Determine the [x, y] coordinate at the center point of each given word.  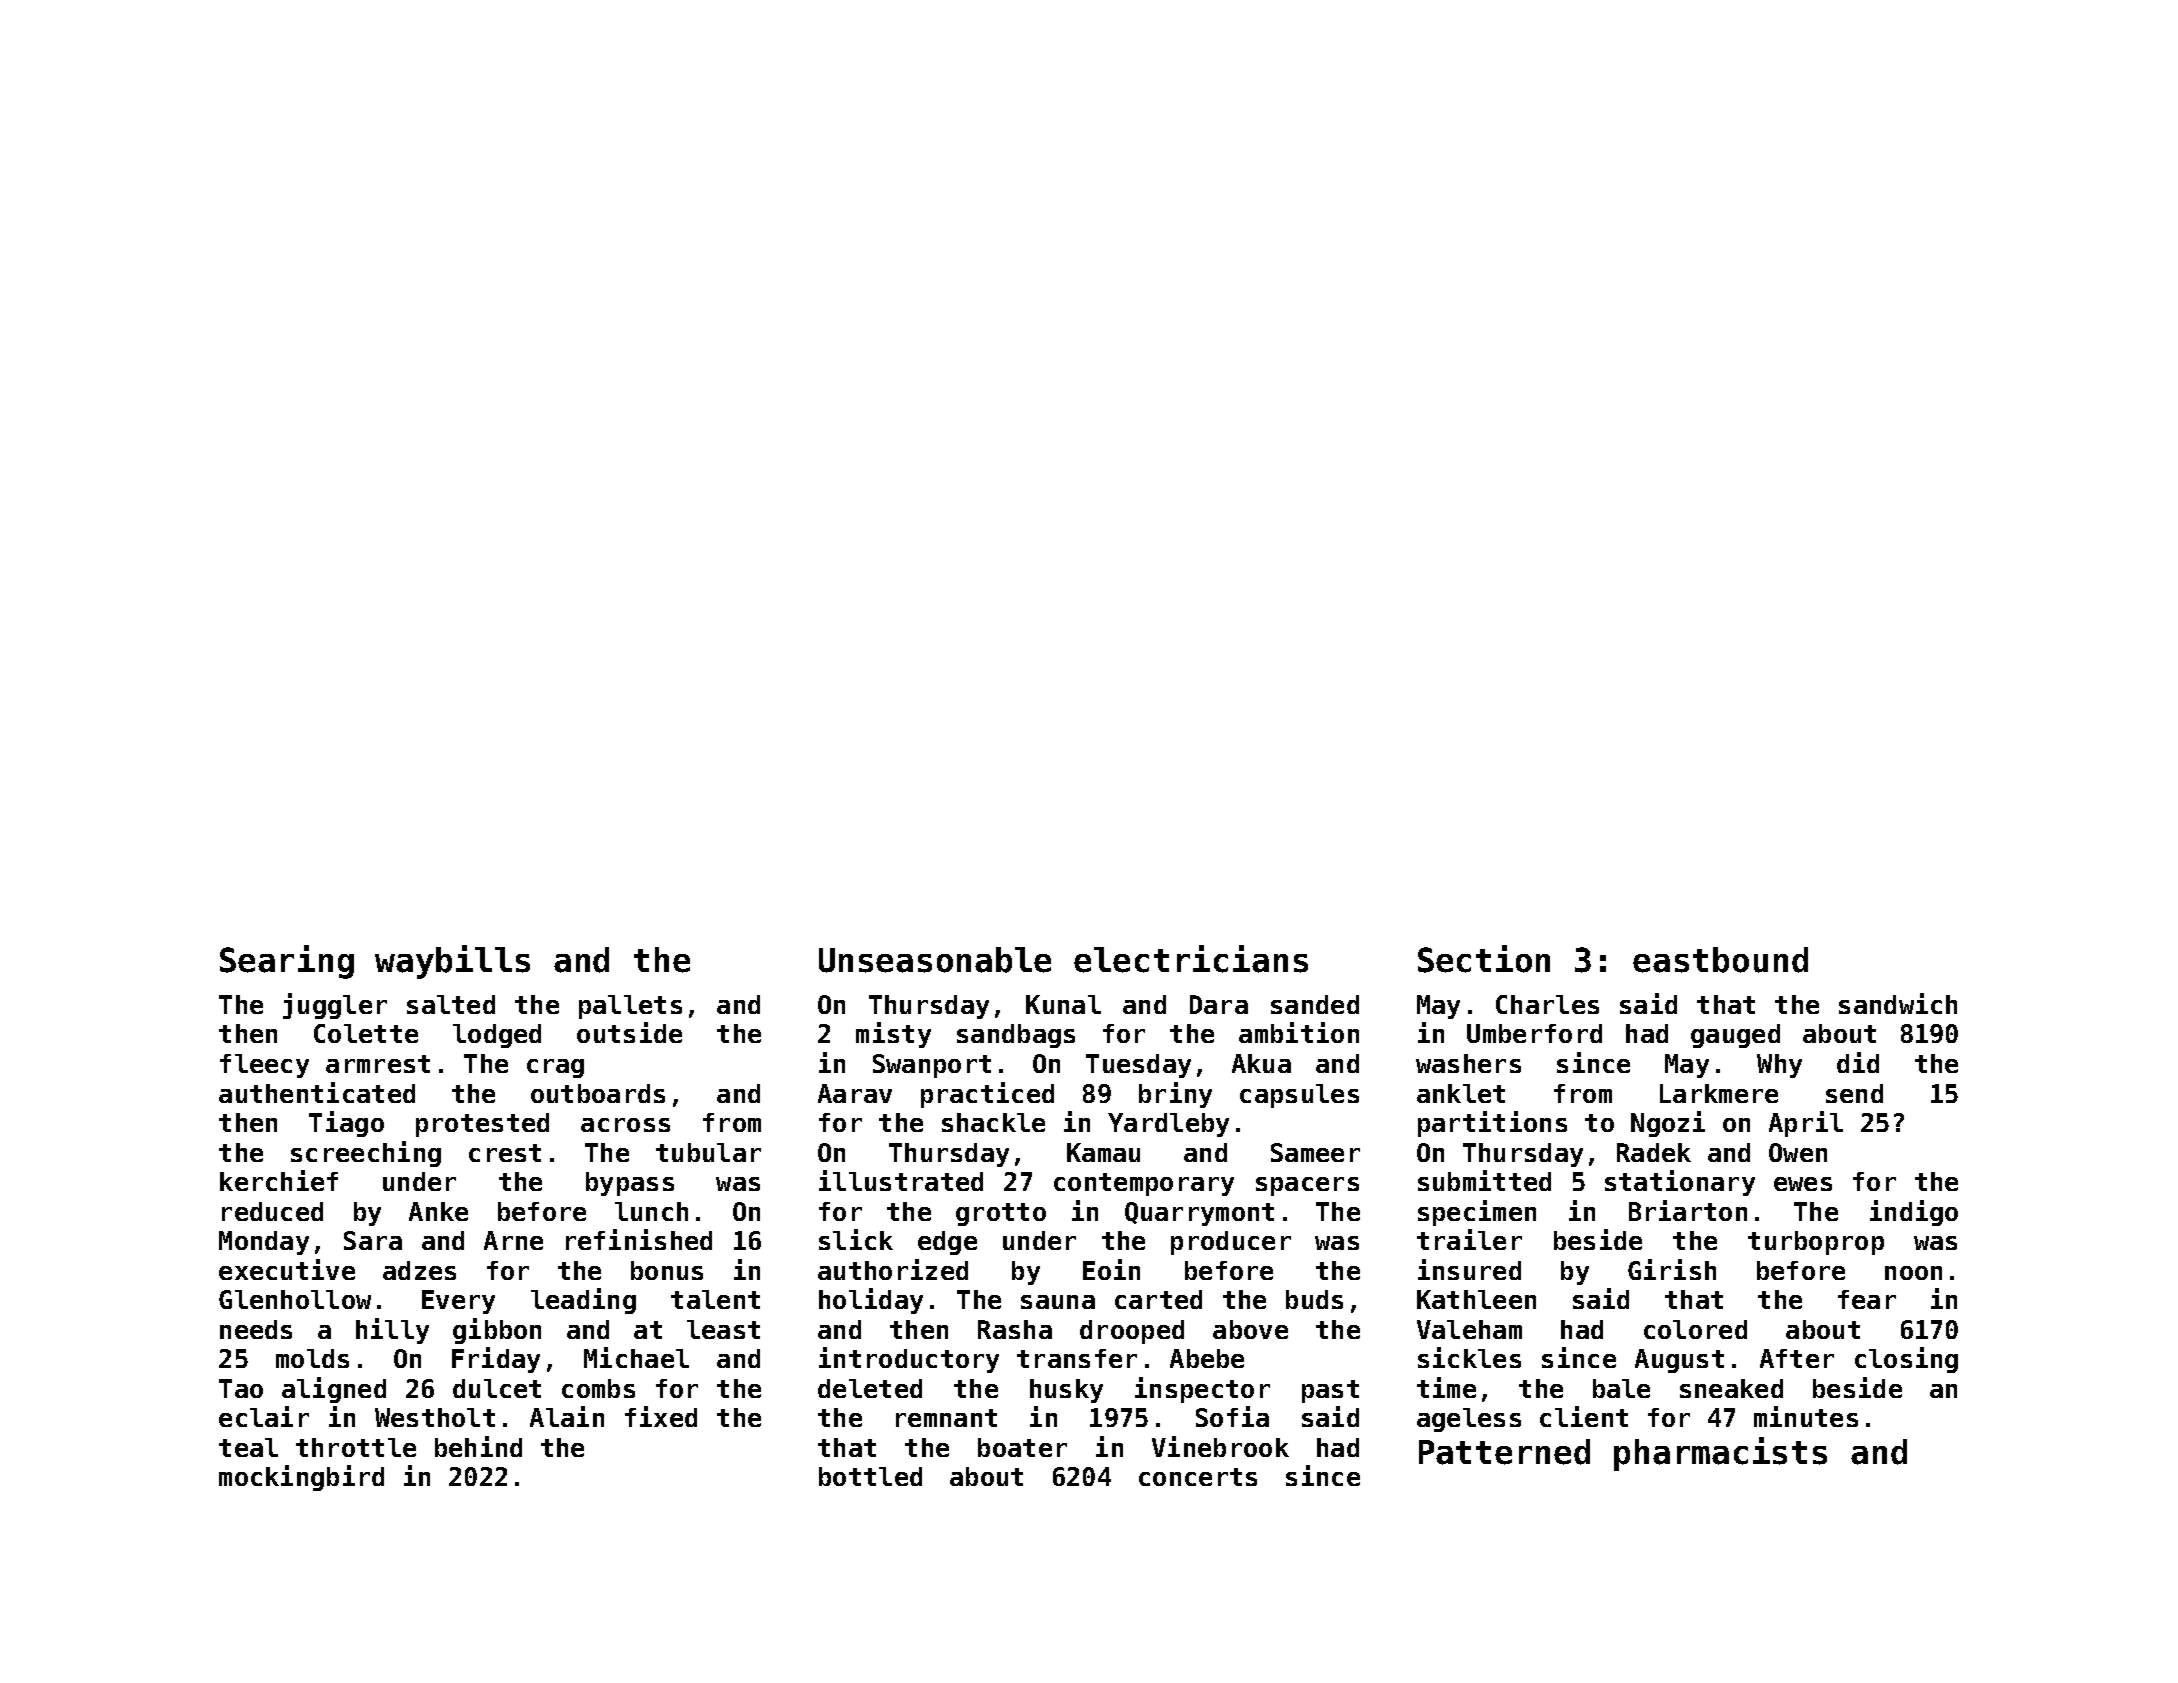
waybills [452, 962]
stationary [1680, 1183]
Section [1484, 959]
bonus [667, 1270]
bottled [870, 1476]
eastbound [1720, 960]
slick [856, 1239]
